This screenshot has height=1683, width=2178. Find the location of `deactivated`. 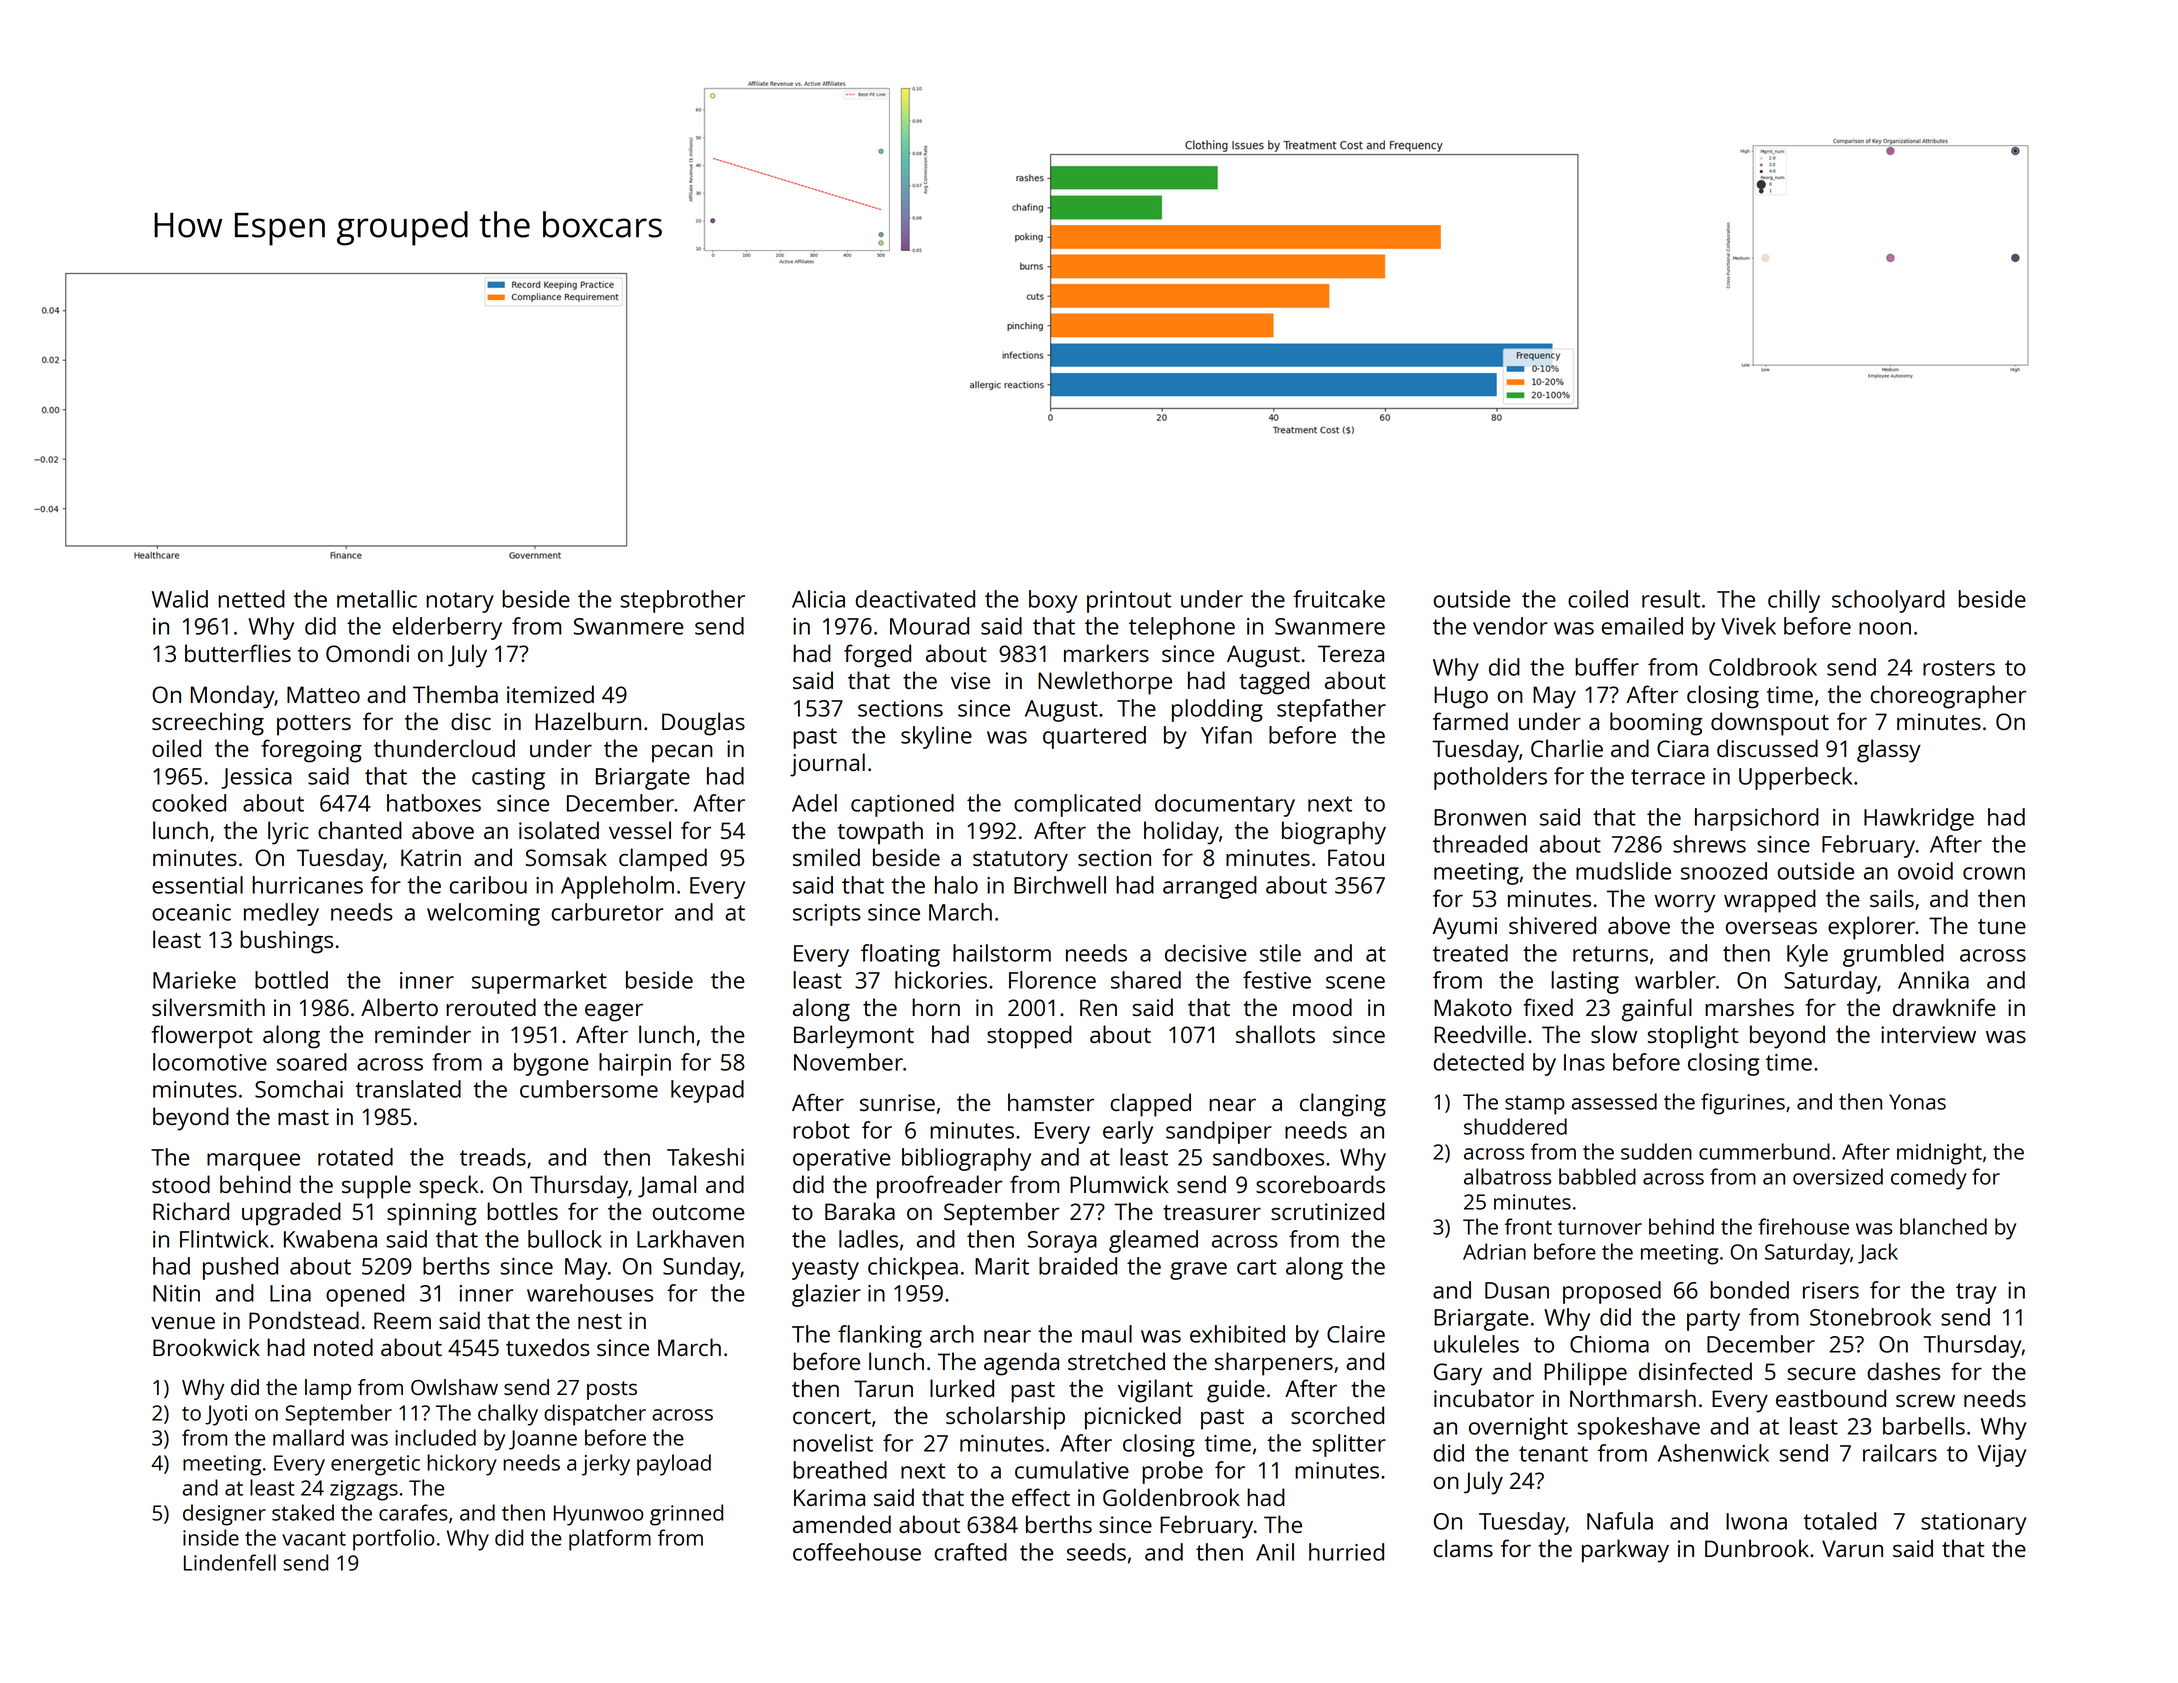

deactivated is located at coordinates (915, 599).
